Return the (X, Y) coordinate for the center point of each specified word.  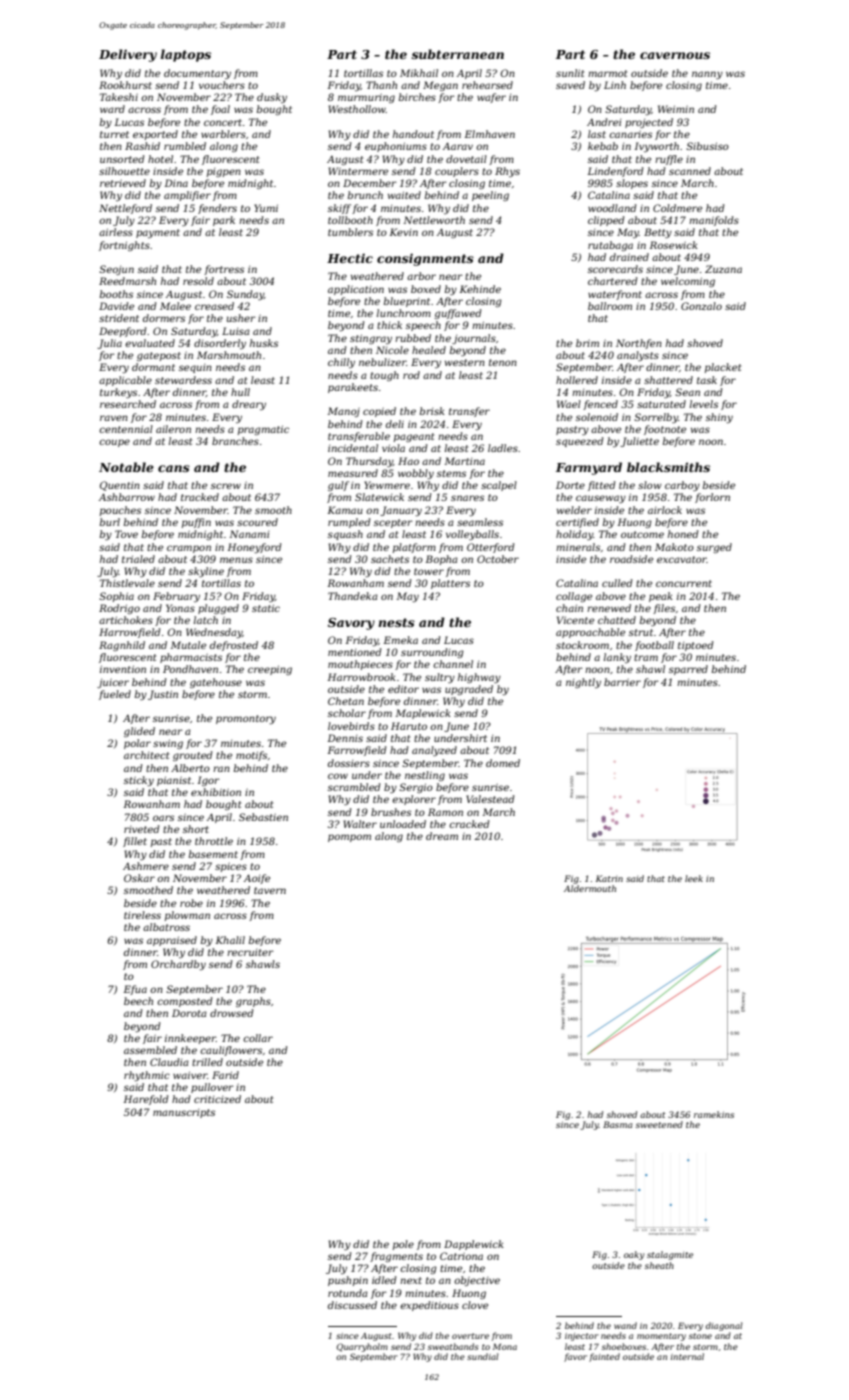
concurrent (684, 583)
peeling (490, 196)
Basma (617, 1124)
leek (694, 878)
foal (220, 110)
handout (413, 134)
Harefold (145, 1100)
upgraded (469, 690)
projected (649, 123)
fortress (224, 270)
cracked (469, 824)
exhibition (216, 792)
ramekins (714, 1114)
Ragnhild (122, 646)
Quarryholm (362, 1347)
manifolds (714, 221)
